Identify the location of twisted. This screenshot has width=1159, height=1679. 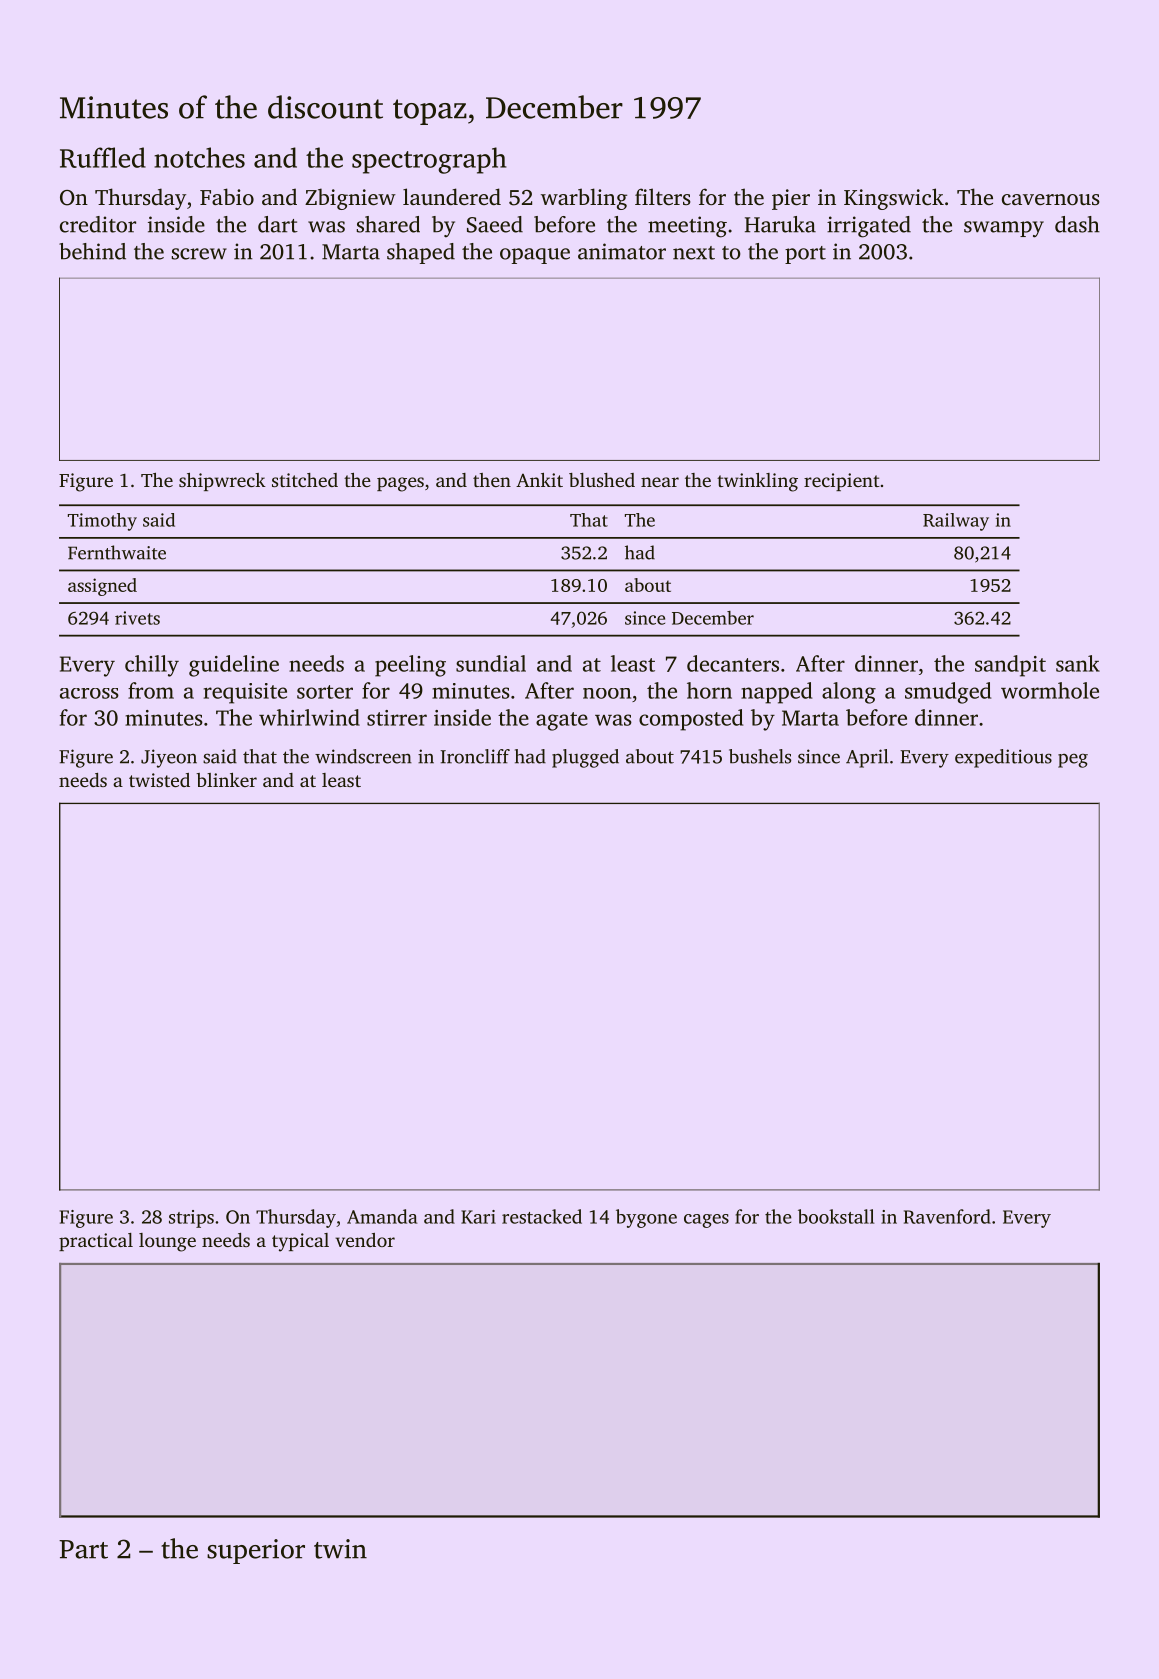
(159, 780).
